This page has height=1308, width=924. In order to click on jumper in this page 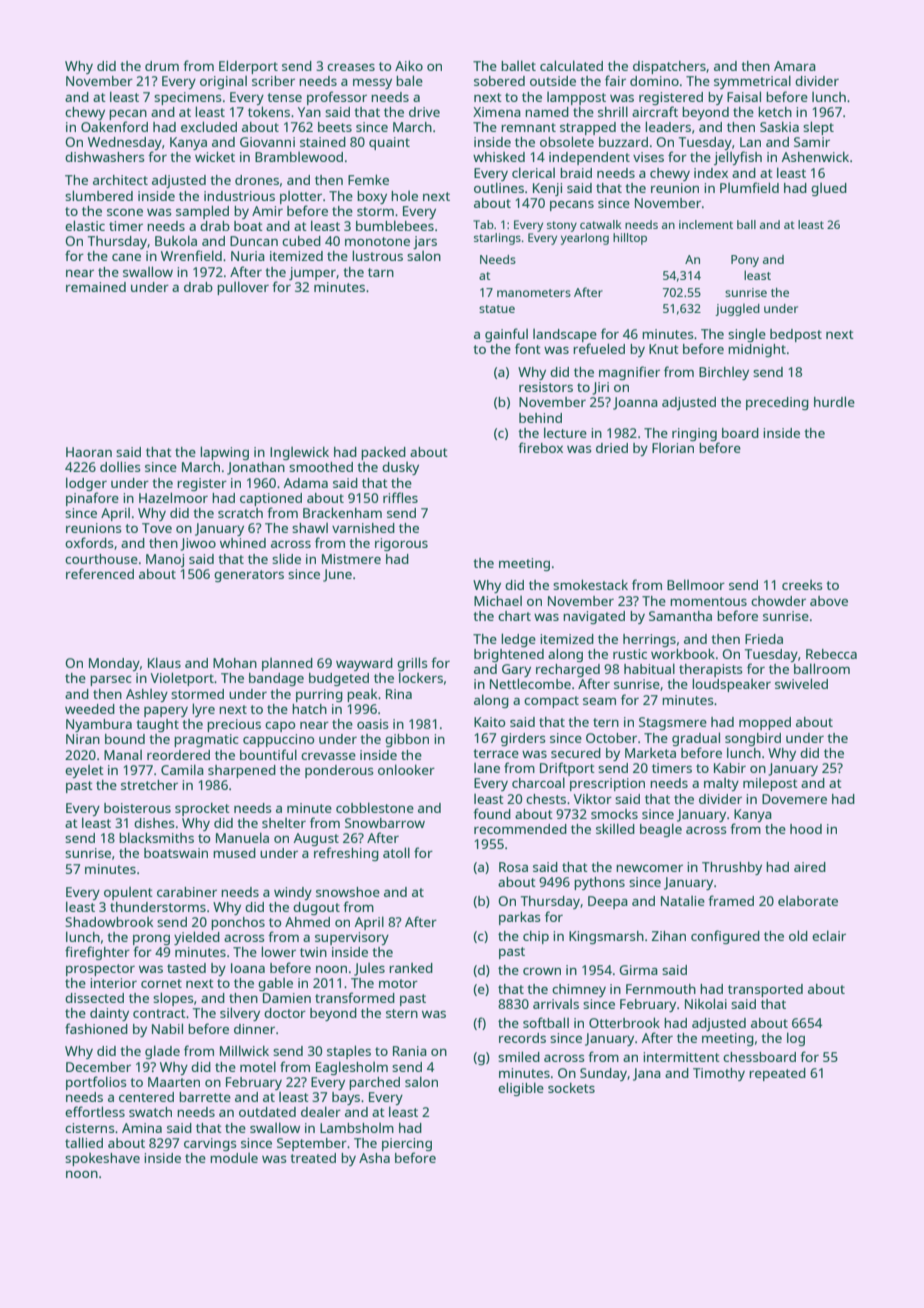, I will do `click(312, 273)`.
